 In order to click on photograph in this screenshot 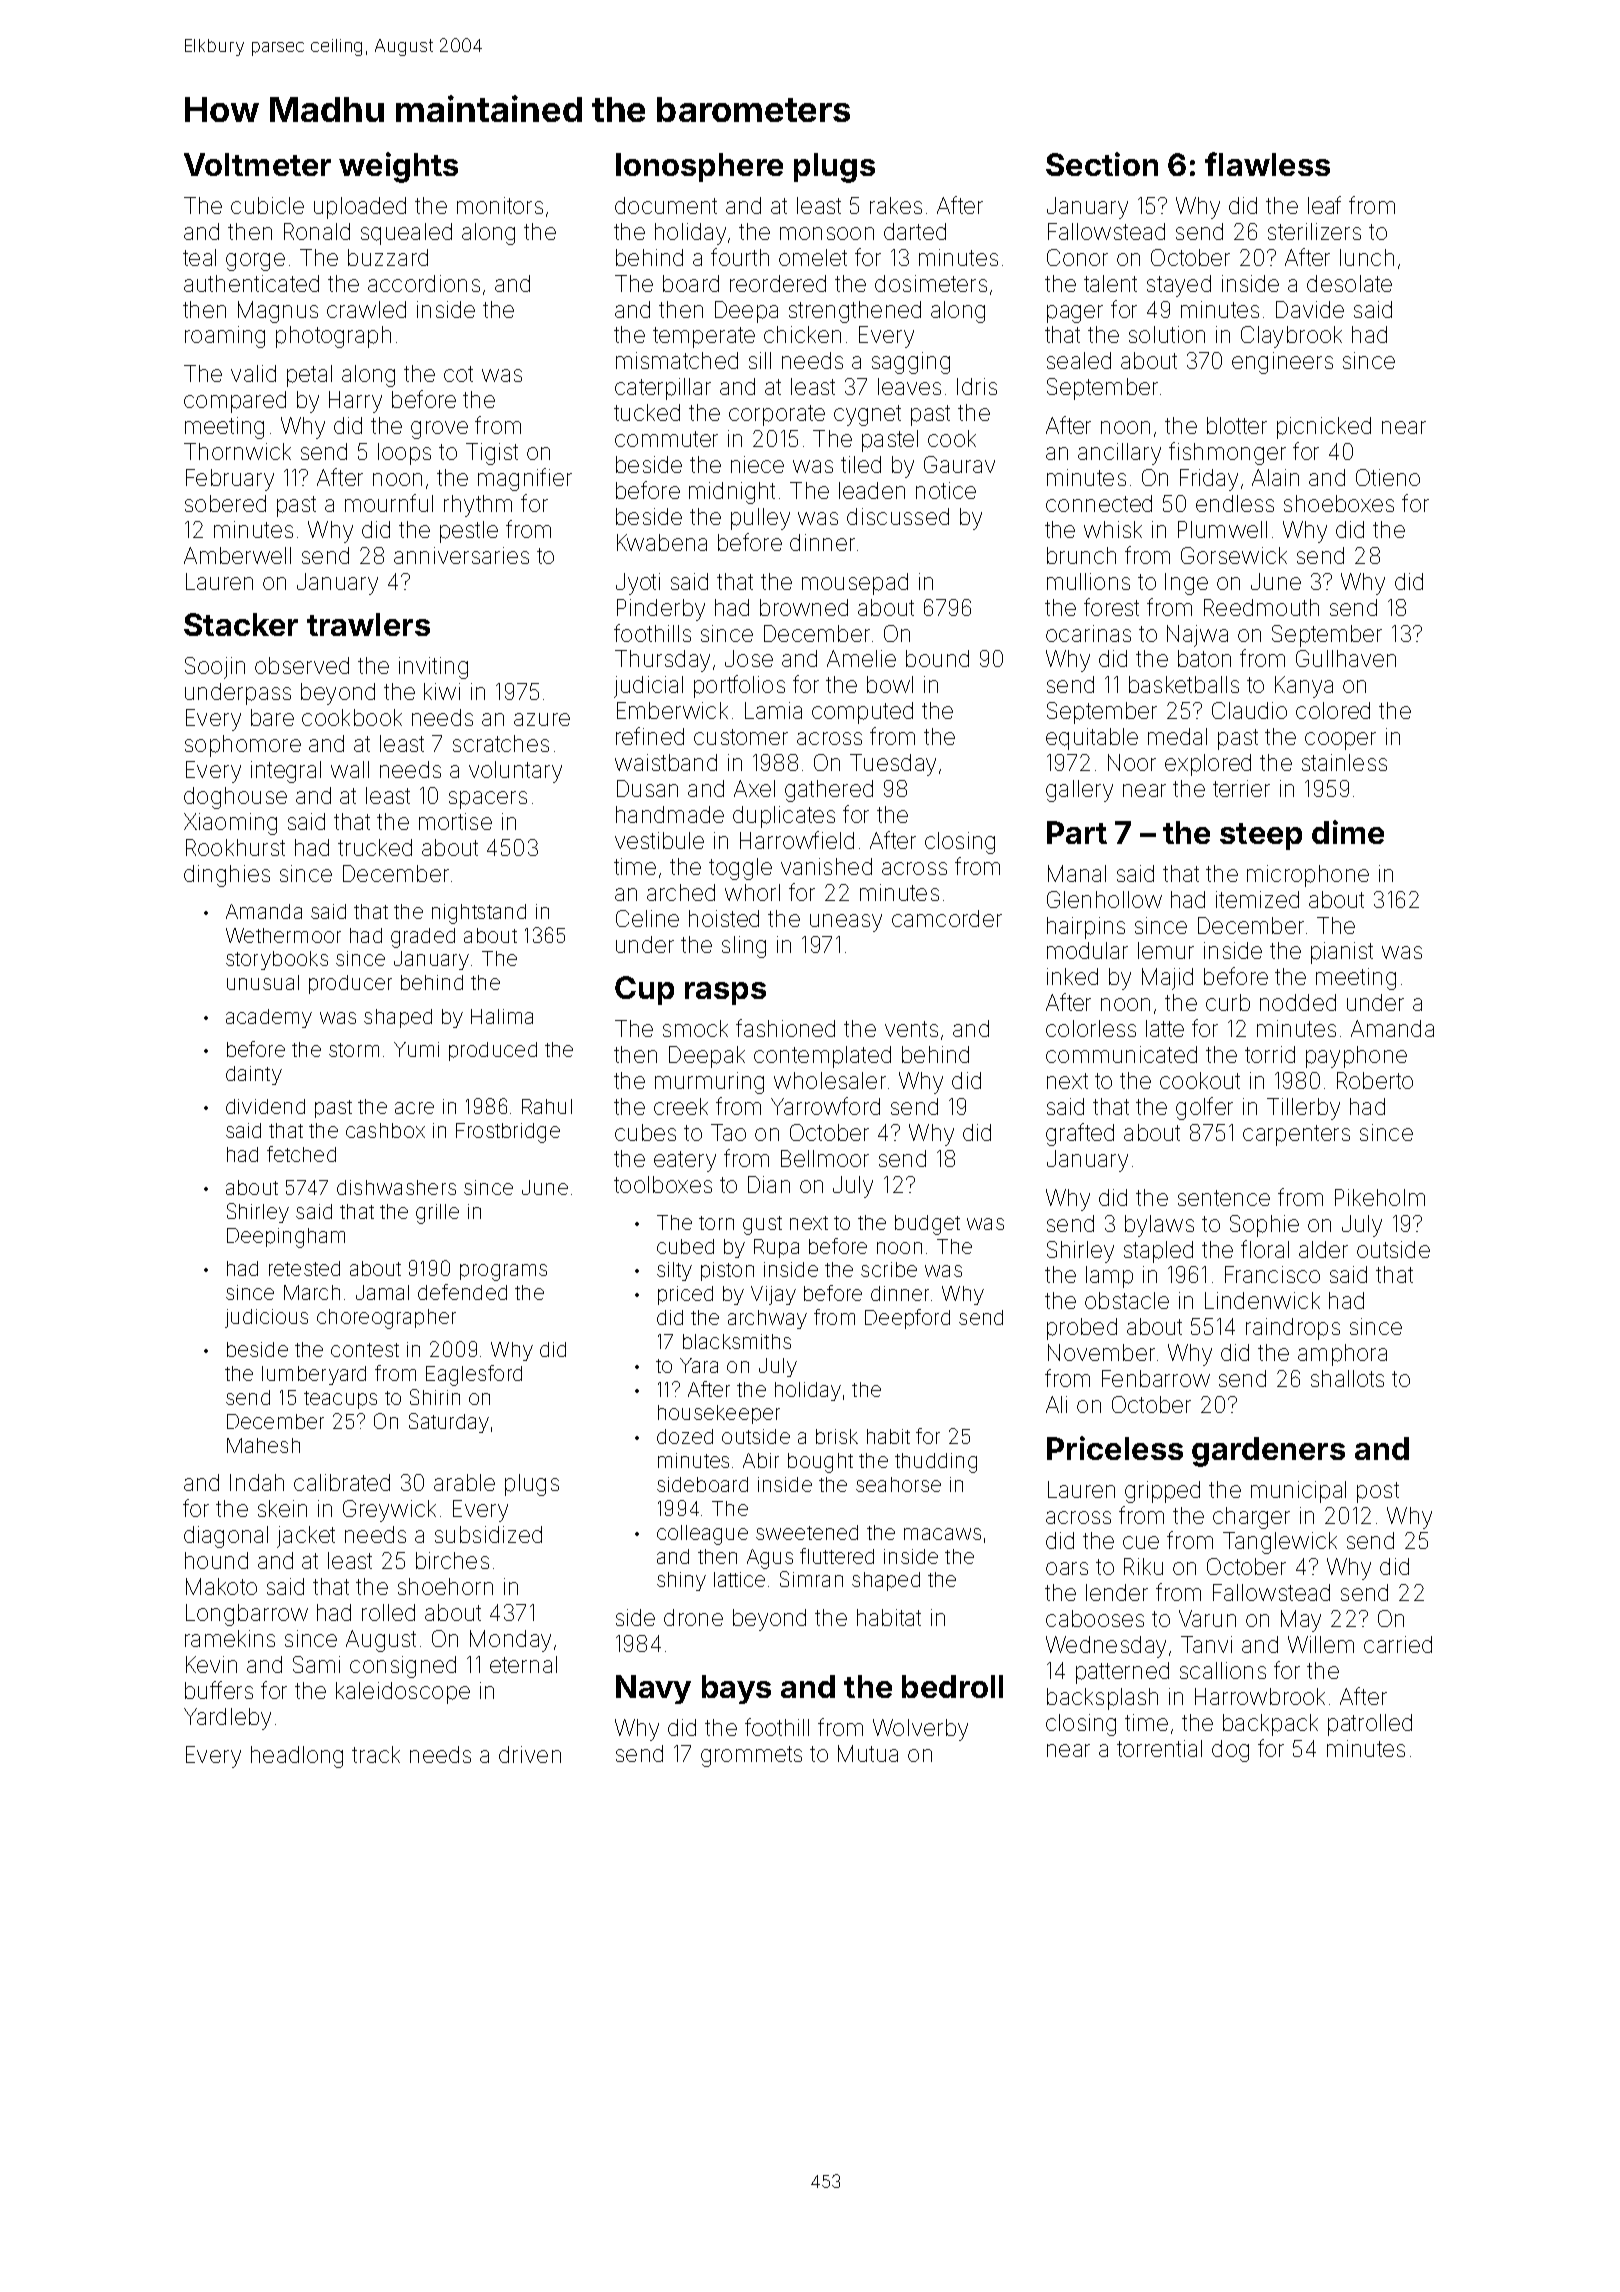, I will do `click(333, 337)`.
